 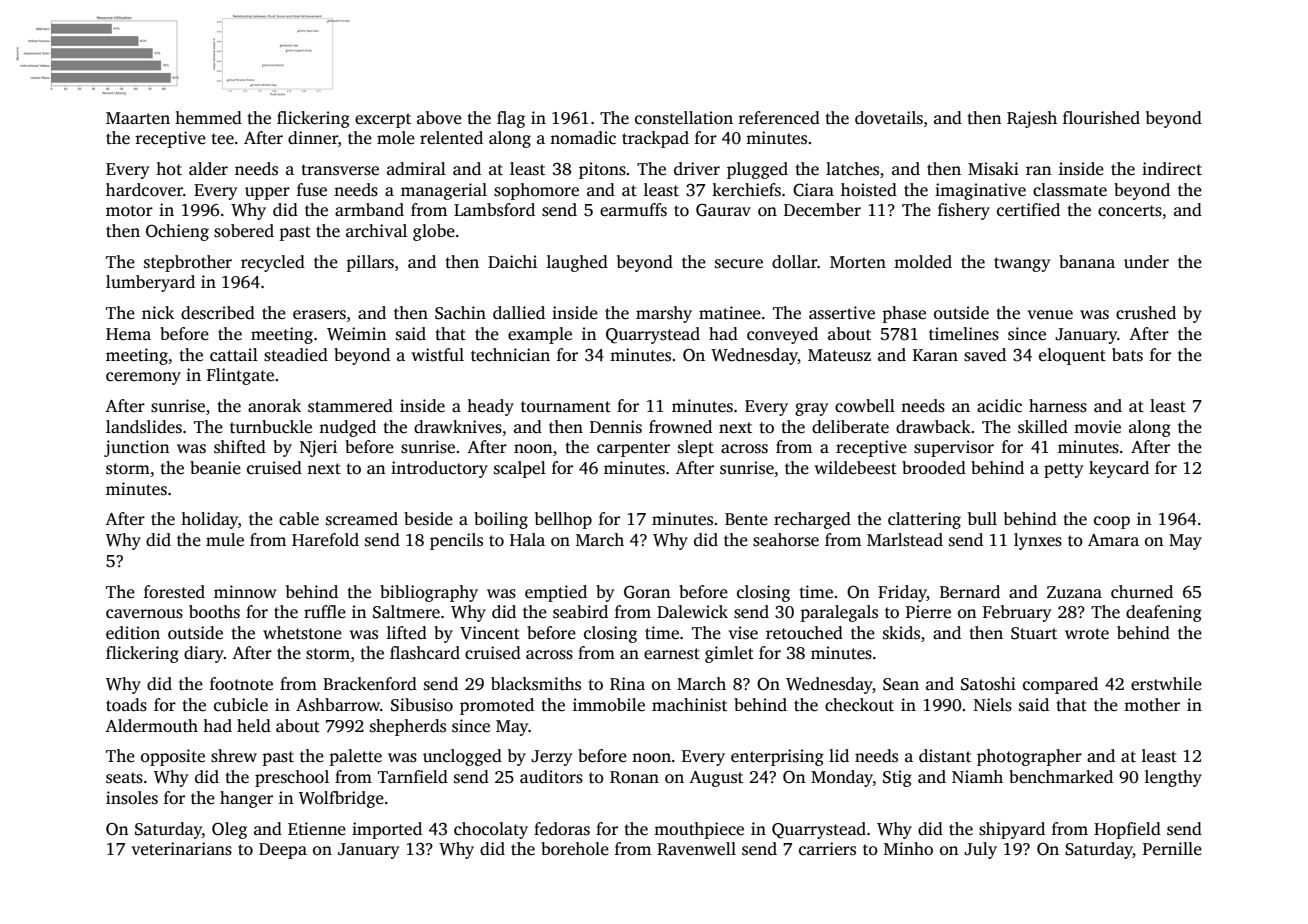 I want to click on bellhop, so click(x=563, y=520).
